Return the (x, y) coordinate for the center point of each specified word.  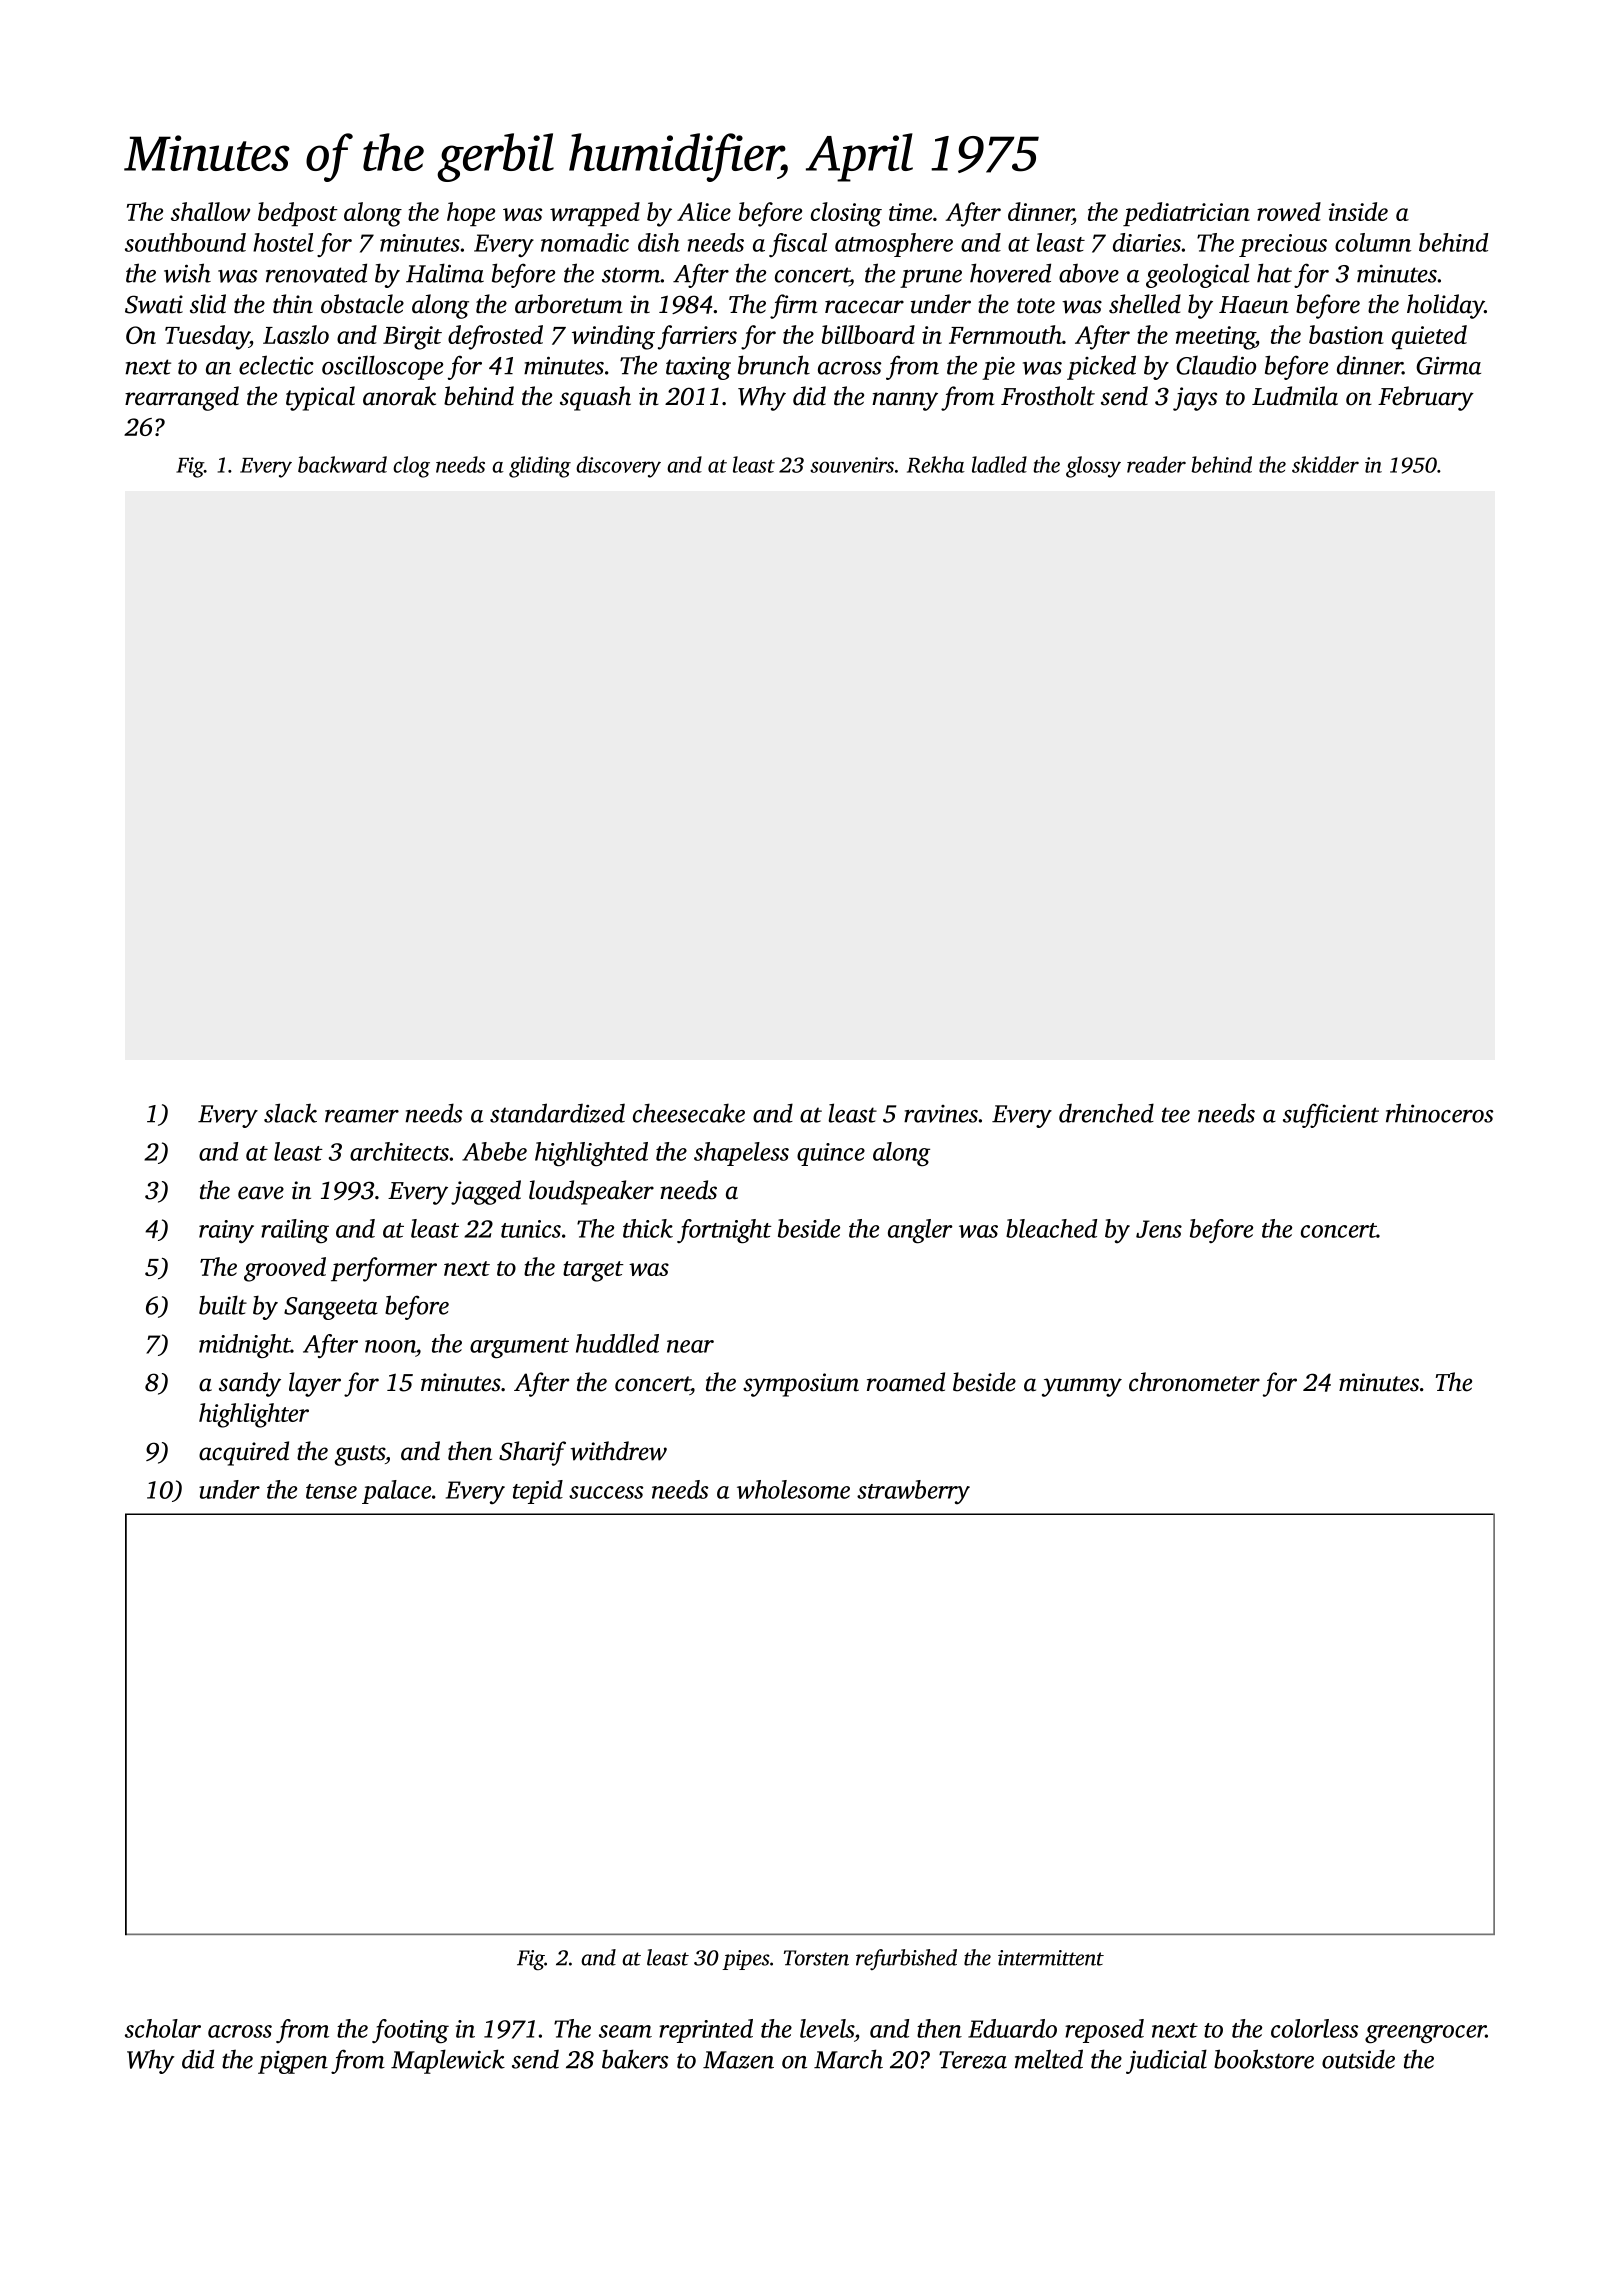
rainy (226, 1231)
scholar (163, 2028)
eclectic (276, 365)
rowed (1289, 211)
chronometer (1194, 1382)
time (910, 212)
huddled (617, 1343)
